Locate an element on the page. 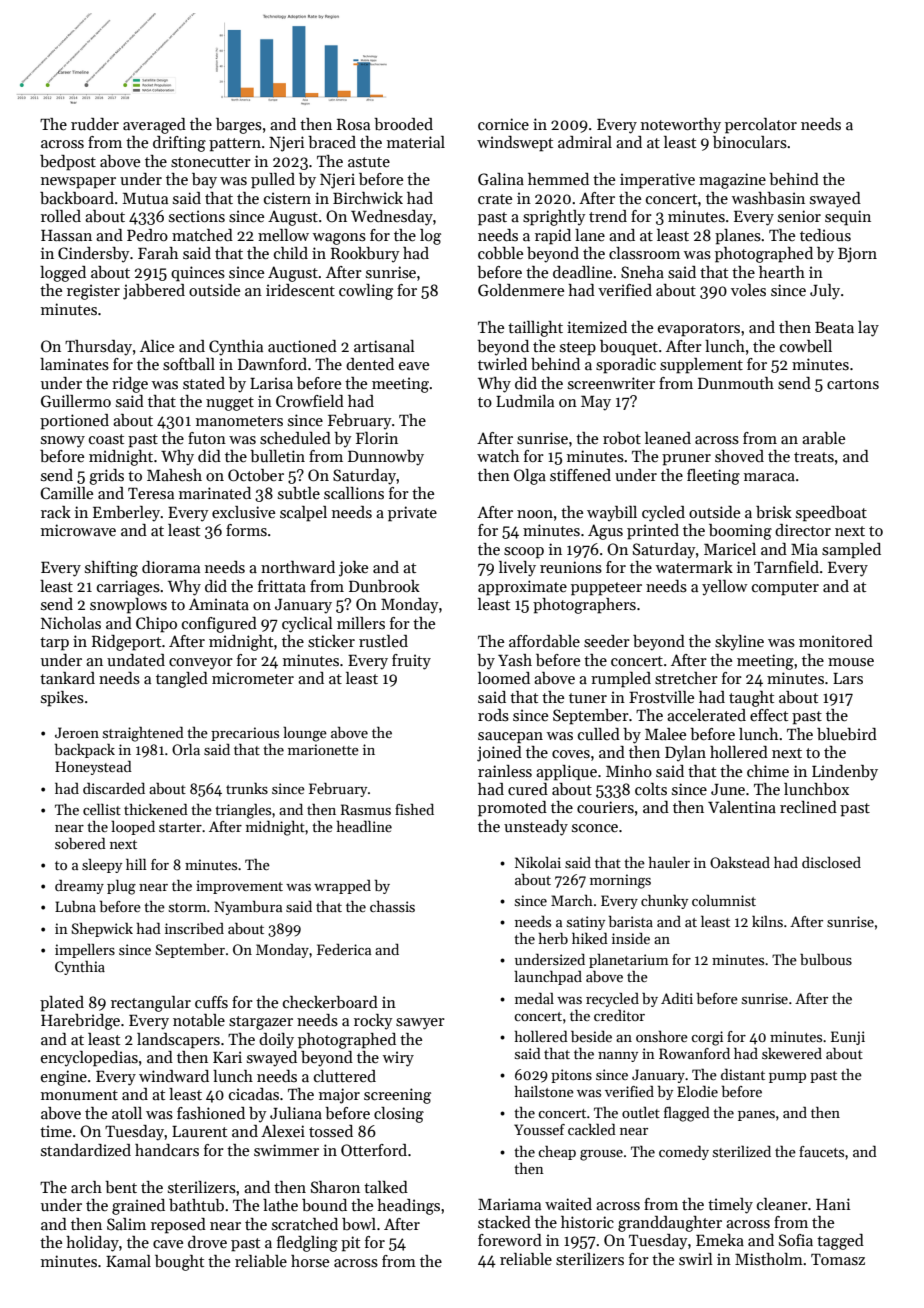 The height and width of the page is (1308, 924). foreword is located at coordinates (510, 1240).
